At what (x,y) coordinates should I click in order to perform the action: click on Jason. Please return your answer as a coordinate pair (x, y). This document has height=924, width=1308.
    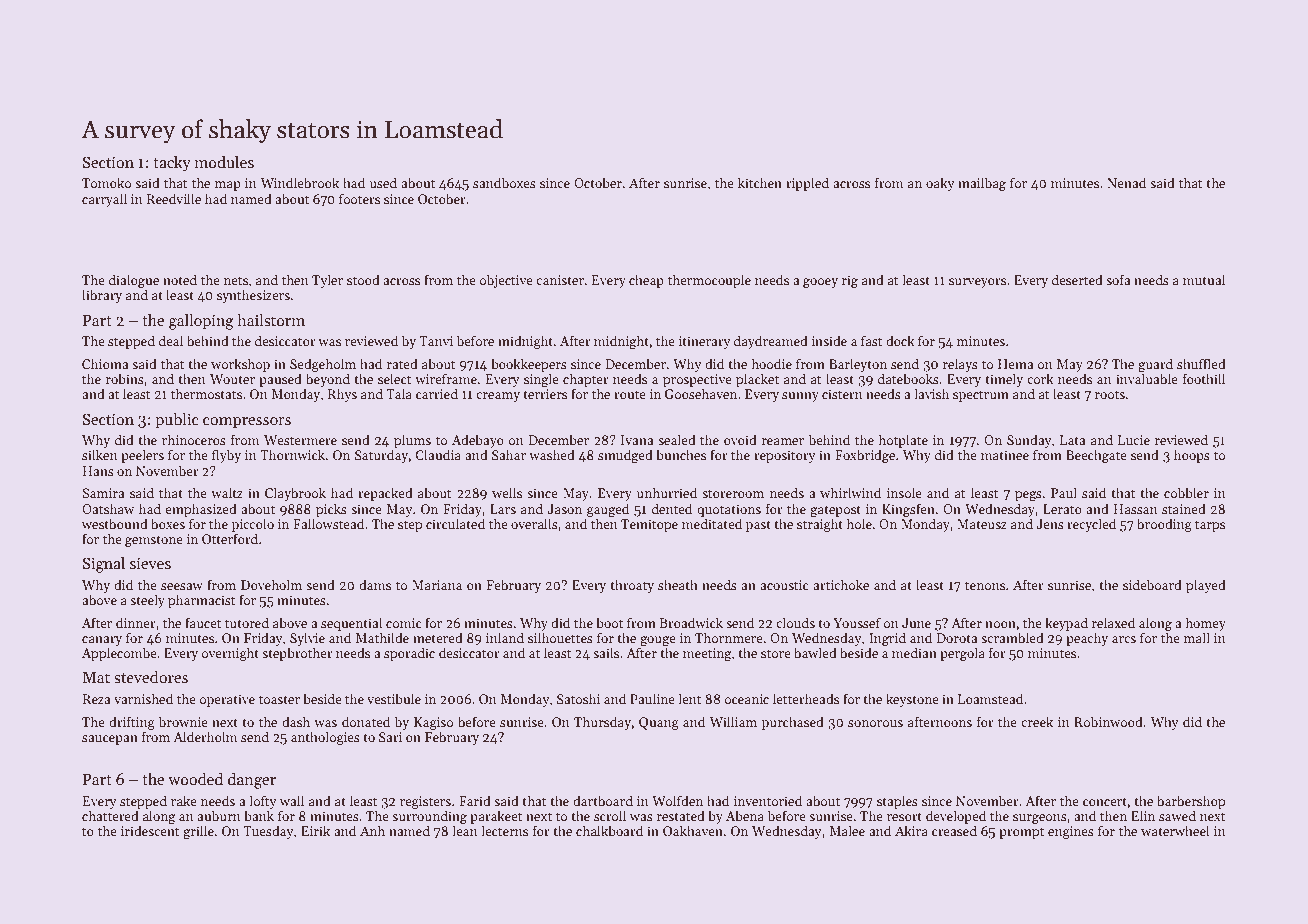
    Looking at the image, I should click on (564, 509).
